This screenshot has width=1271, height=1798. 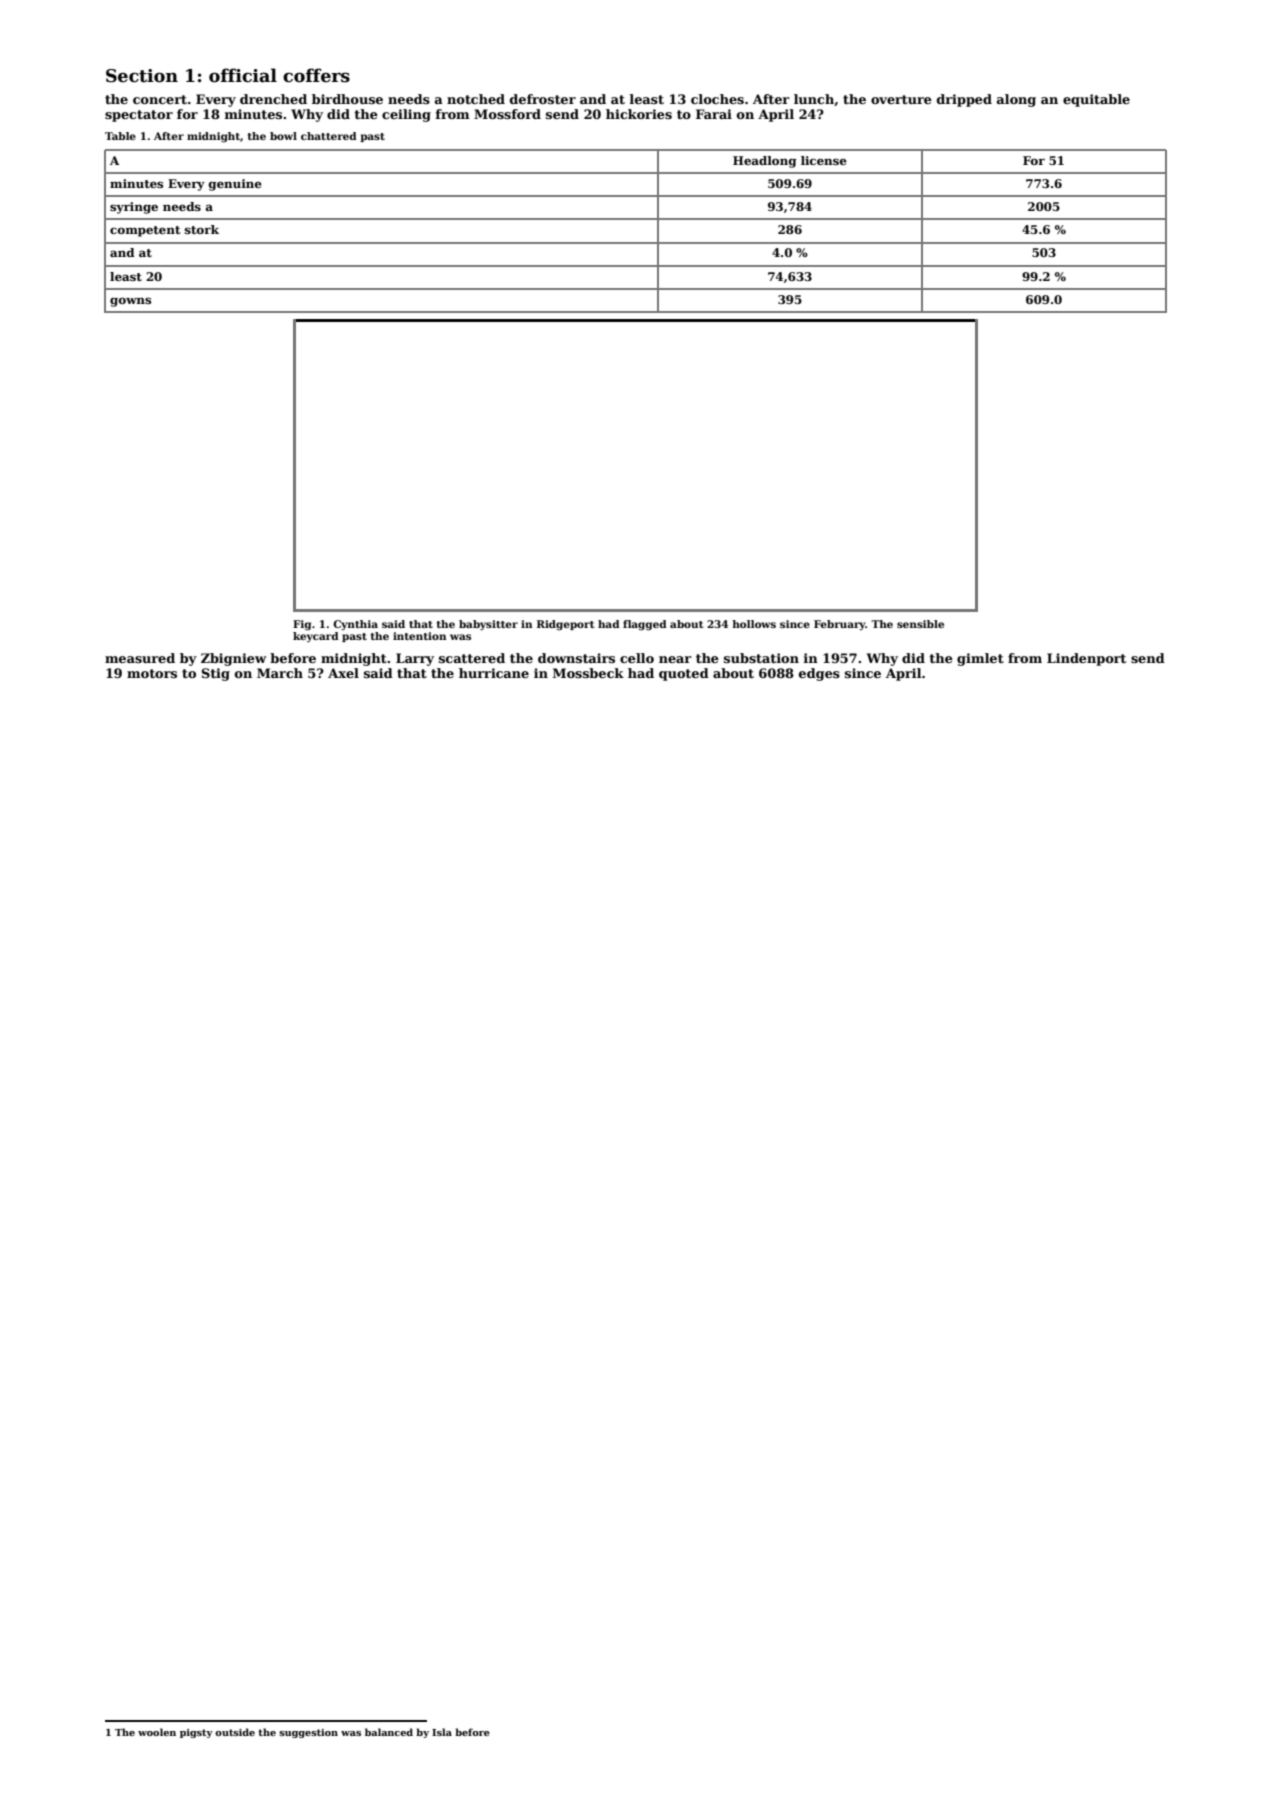 I want to click on edges, so click(x=819, y=674).
